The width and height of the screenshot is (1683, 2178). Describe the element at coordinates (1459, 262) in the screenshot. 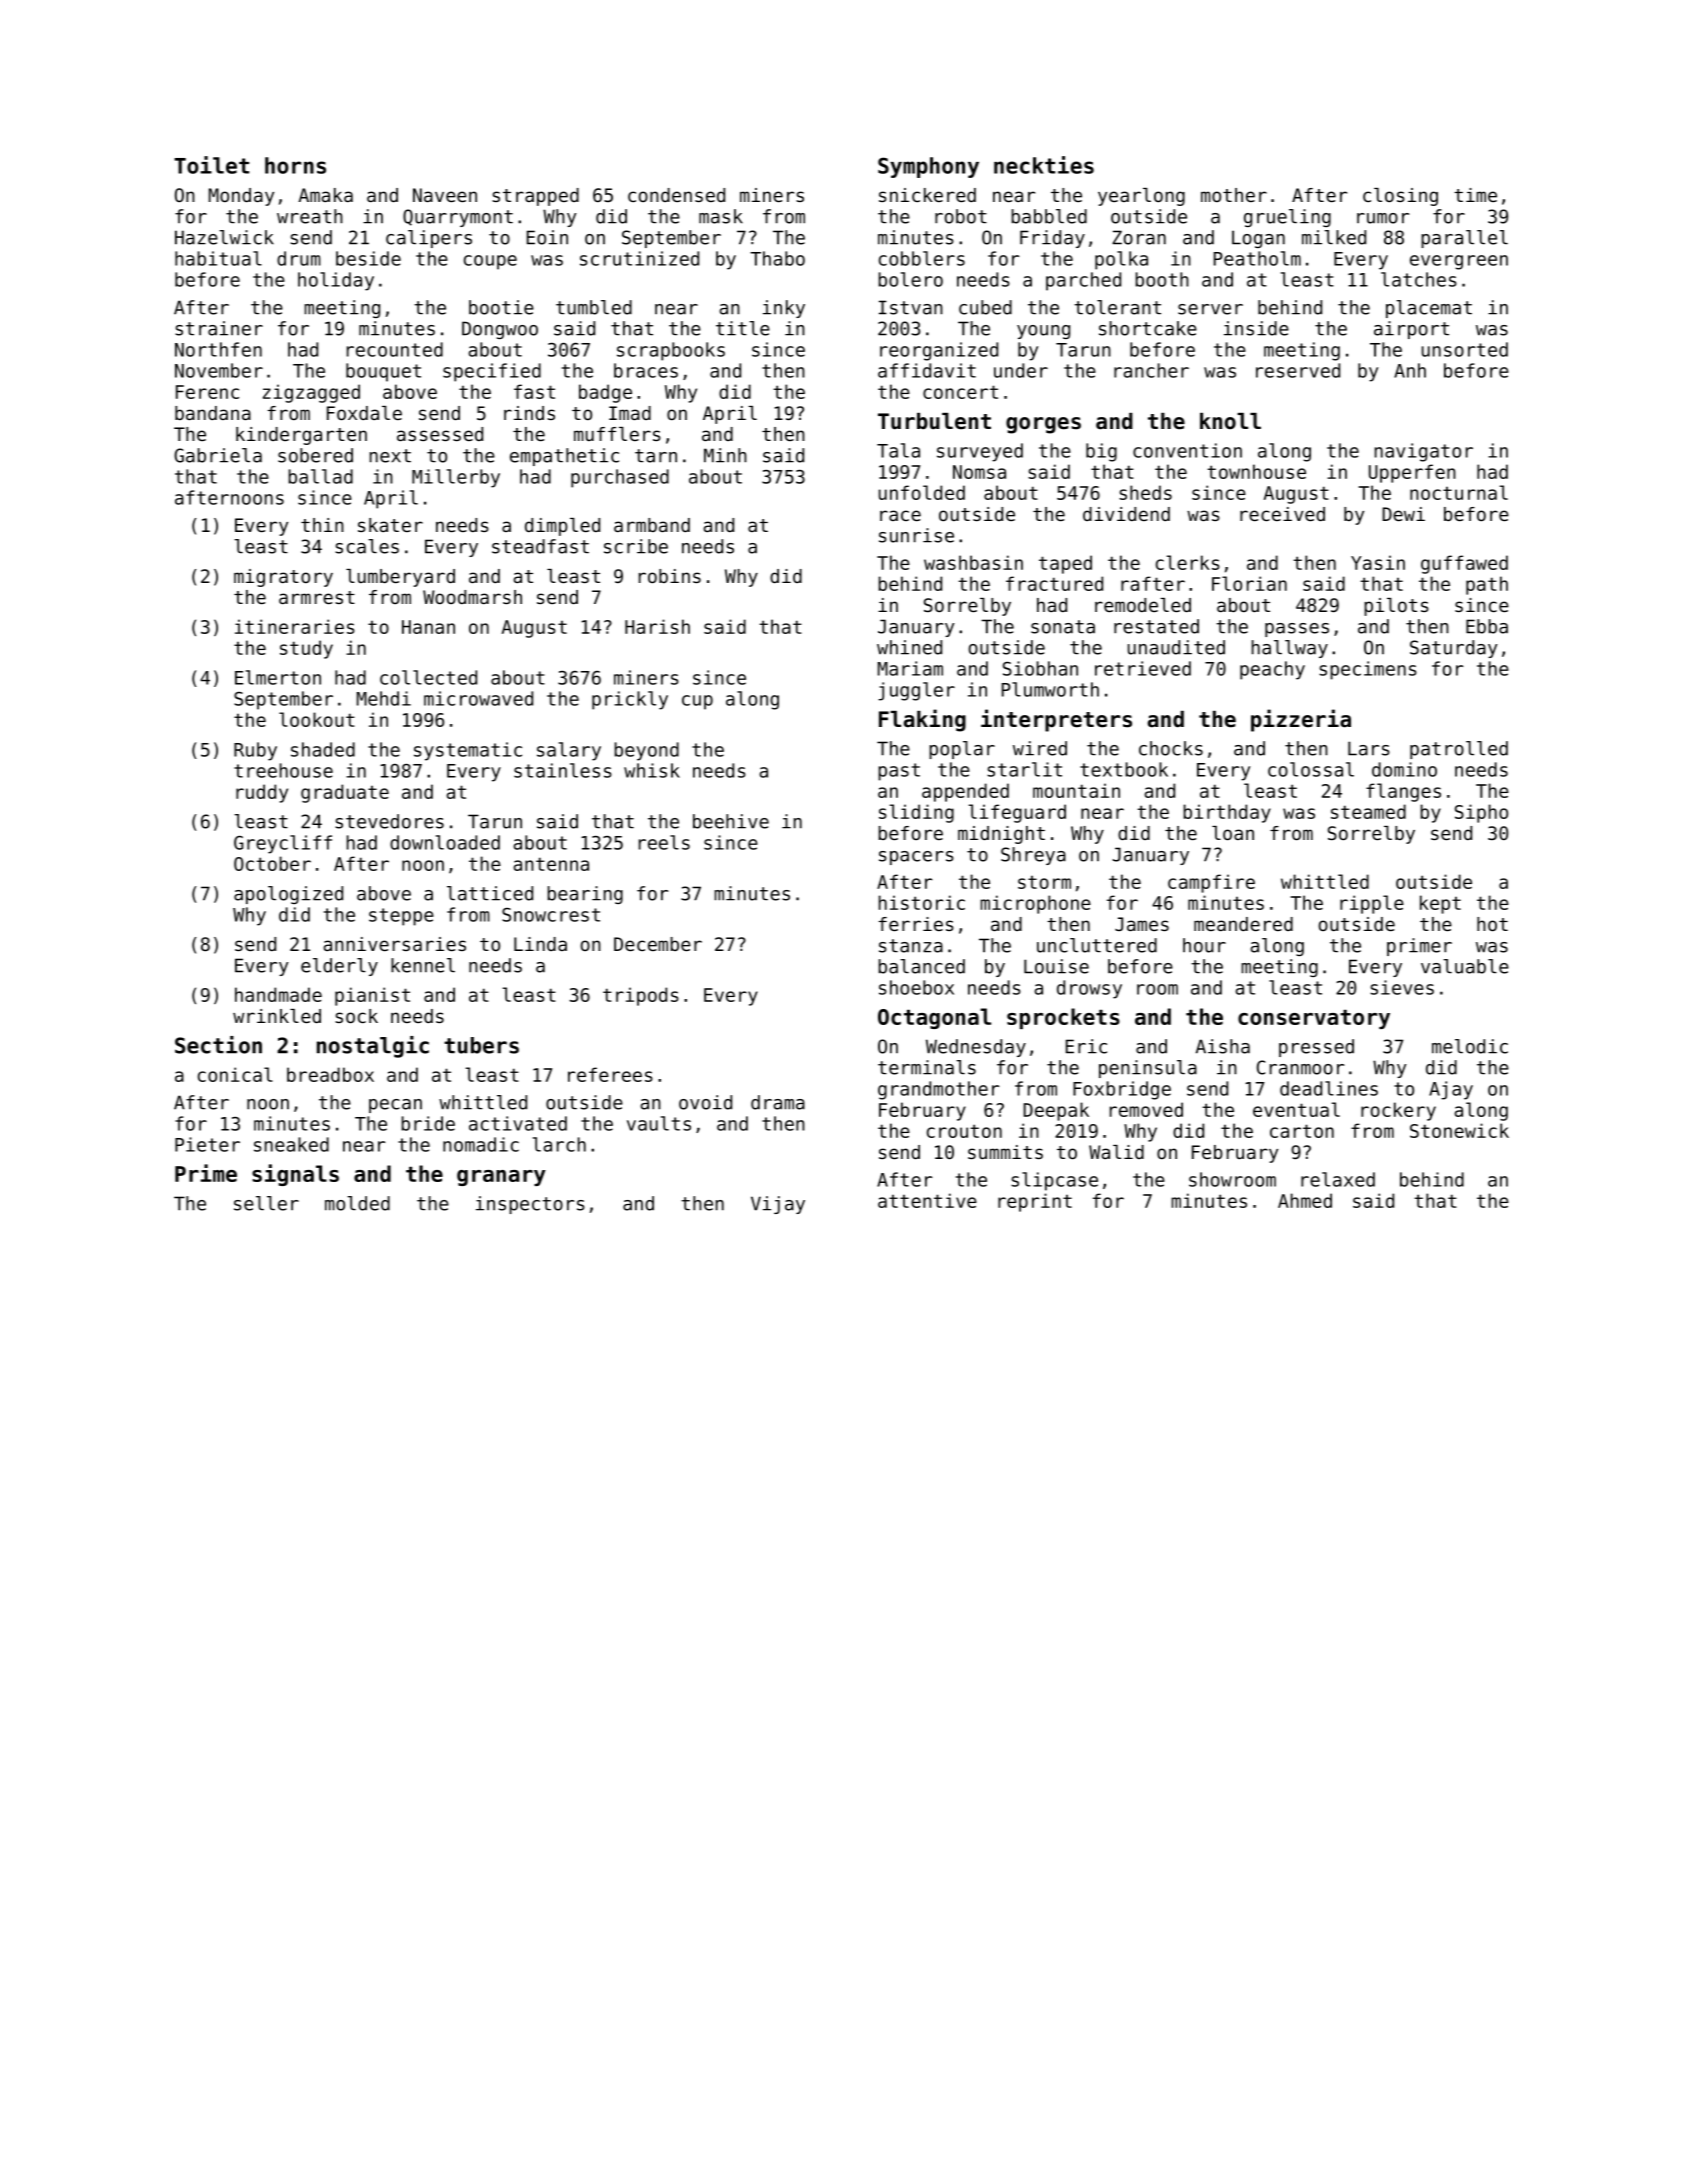

I see `evergreen` at that location.
